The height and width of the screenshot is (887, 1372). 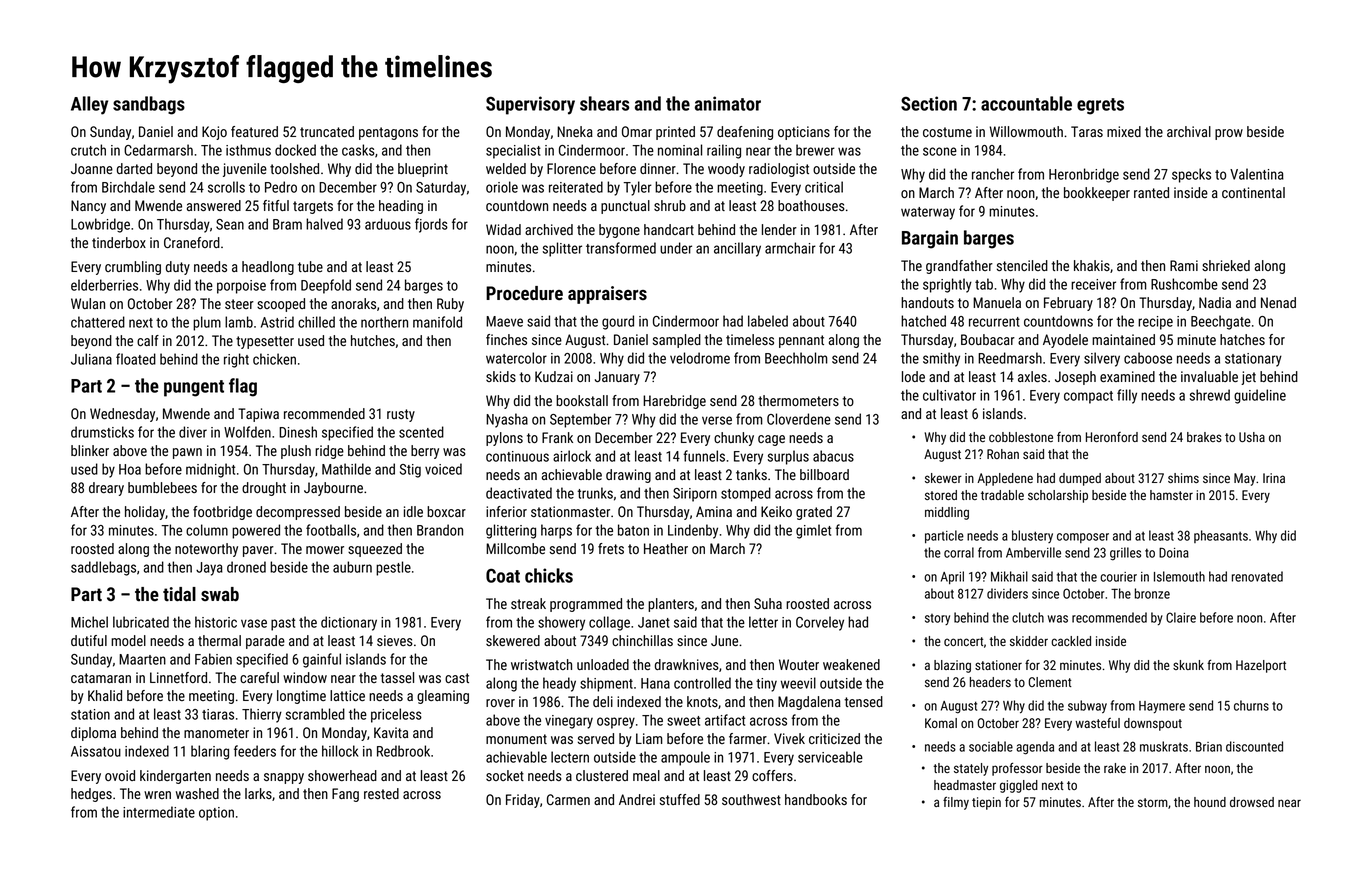 I want to click on tensed, so click(x=863, y=701).
